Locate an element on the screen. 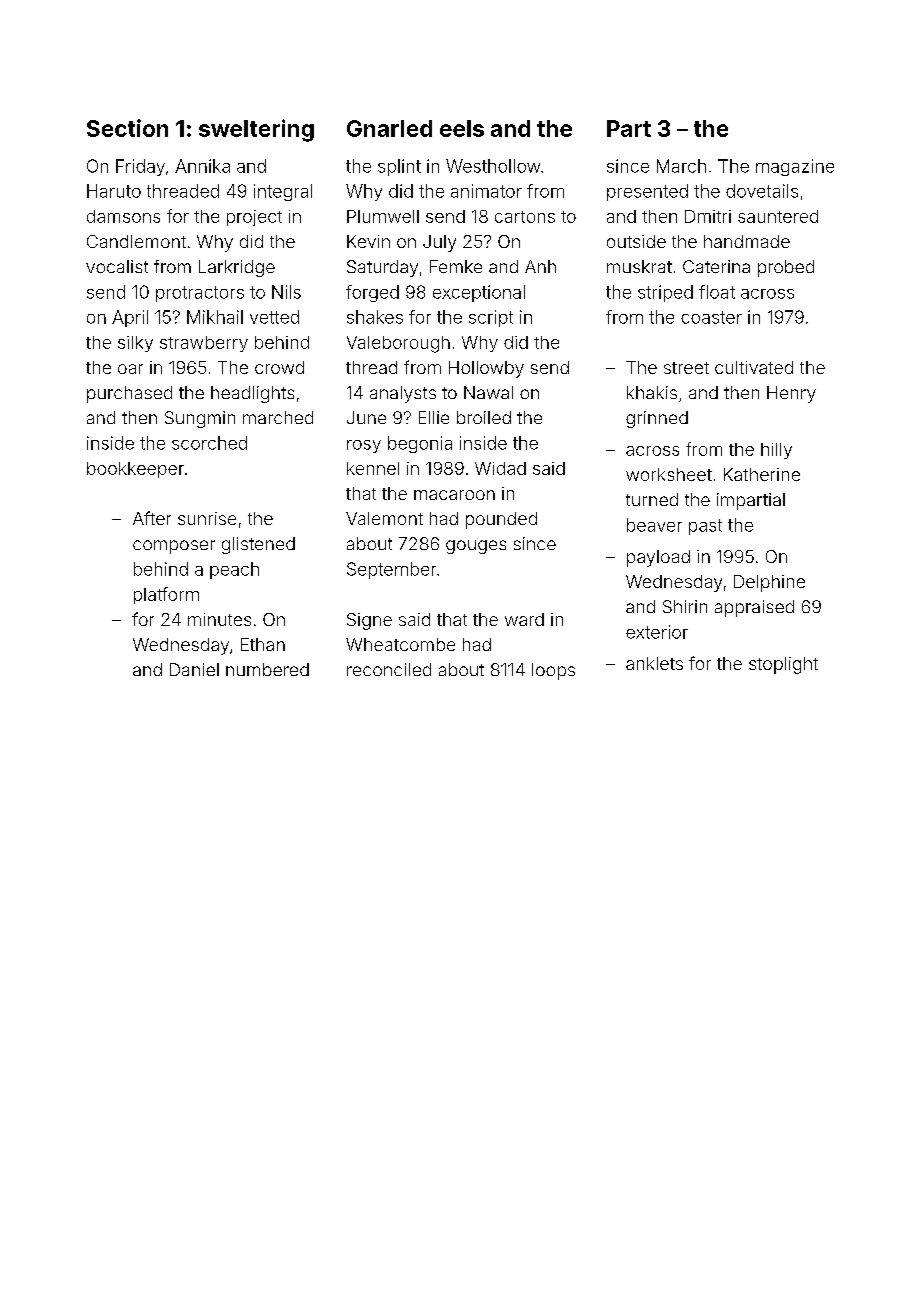  Valeborough is located at coordinates (398, 344).
